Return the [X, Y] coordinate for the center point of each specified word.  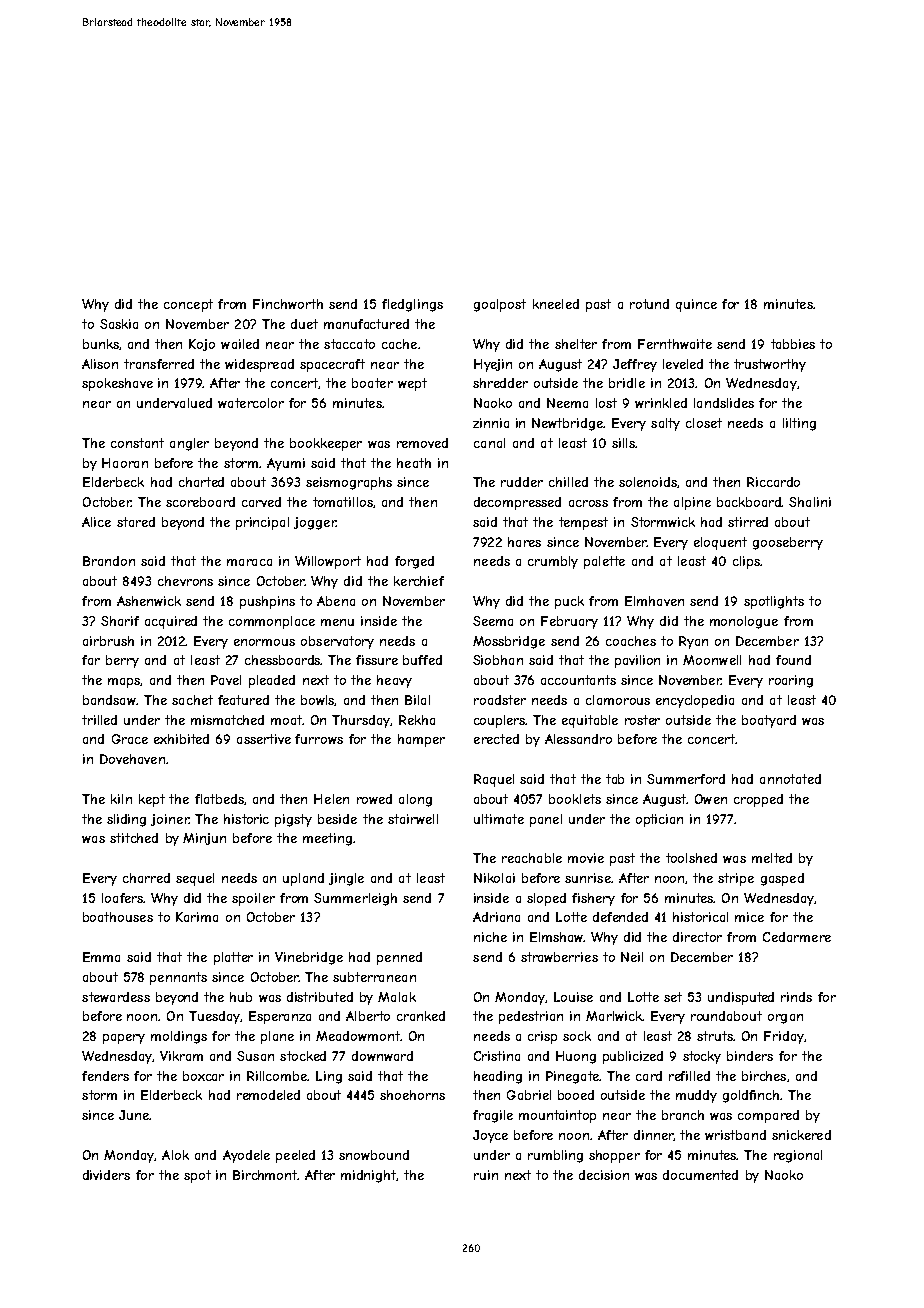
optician [659, 820]
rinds [796, 997]
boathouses [118, 917]
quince [696, 305]
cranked [421, 1016]
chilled [568, 482]
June [134, 1115]
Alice [96, 522]
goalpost [500, 305]
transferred [159, 364]
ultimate [499, 819]
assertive [264, 739]
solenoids [648, 482]
